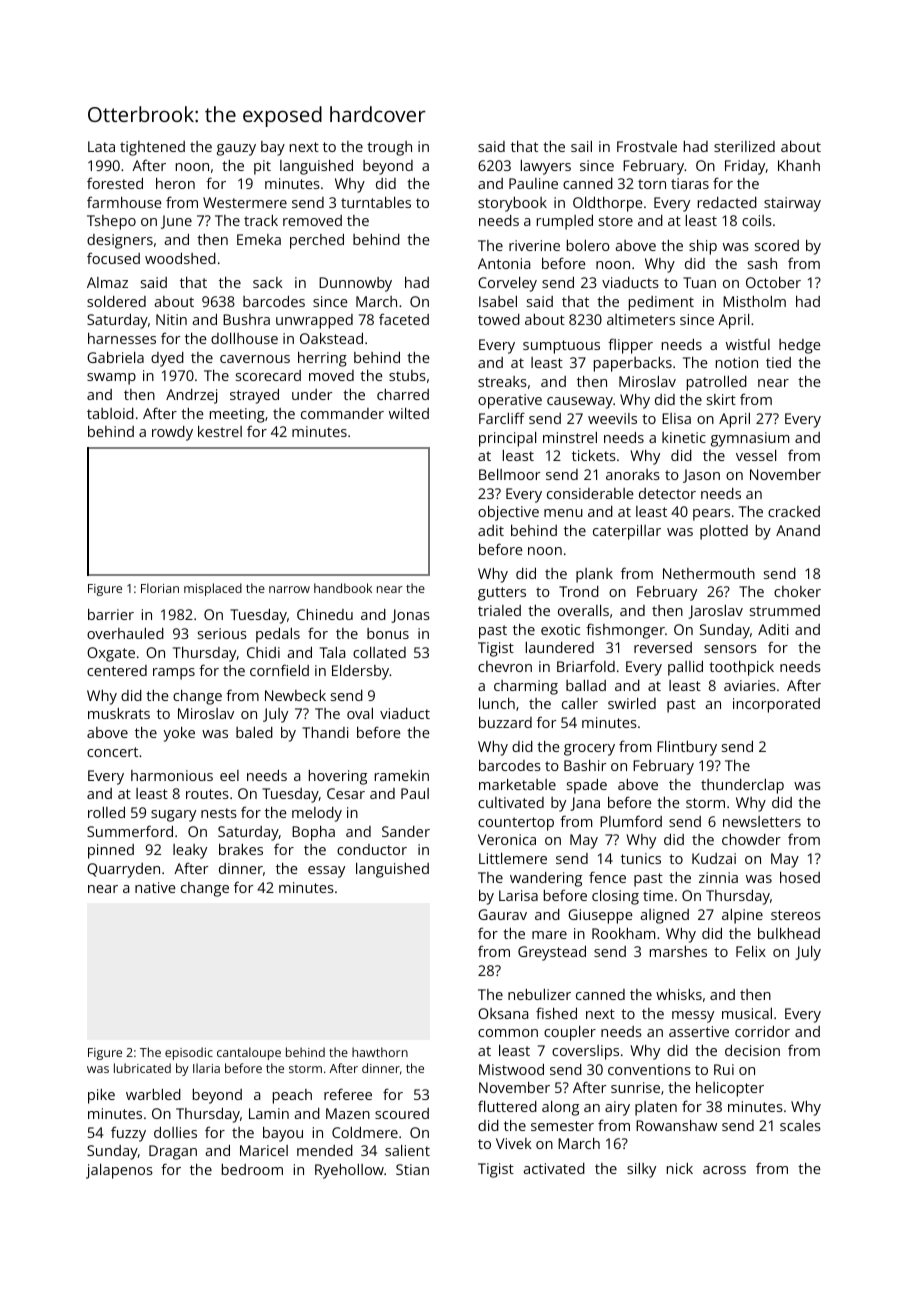  Describe the element at coordinates (627, 532) in the screenshot. I see `caterpillar` at that location.
